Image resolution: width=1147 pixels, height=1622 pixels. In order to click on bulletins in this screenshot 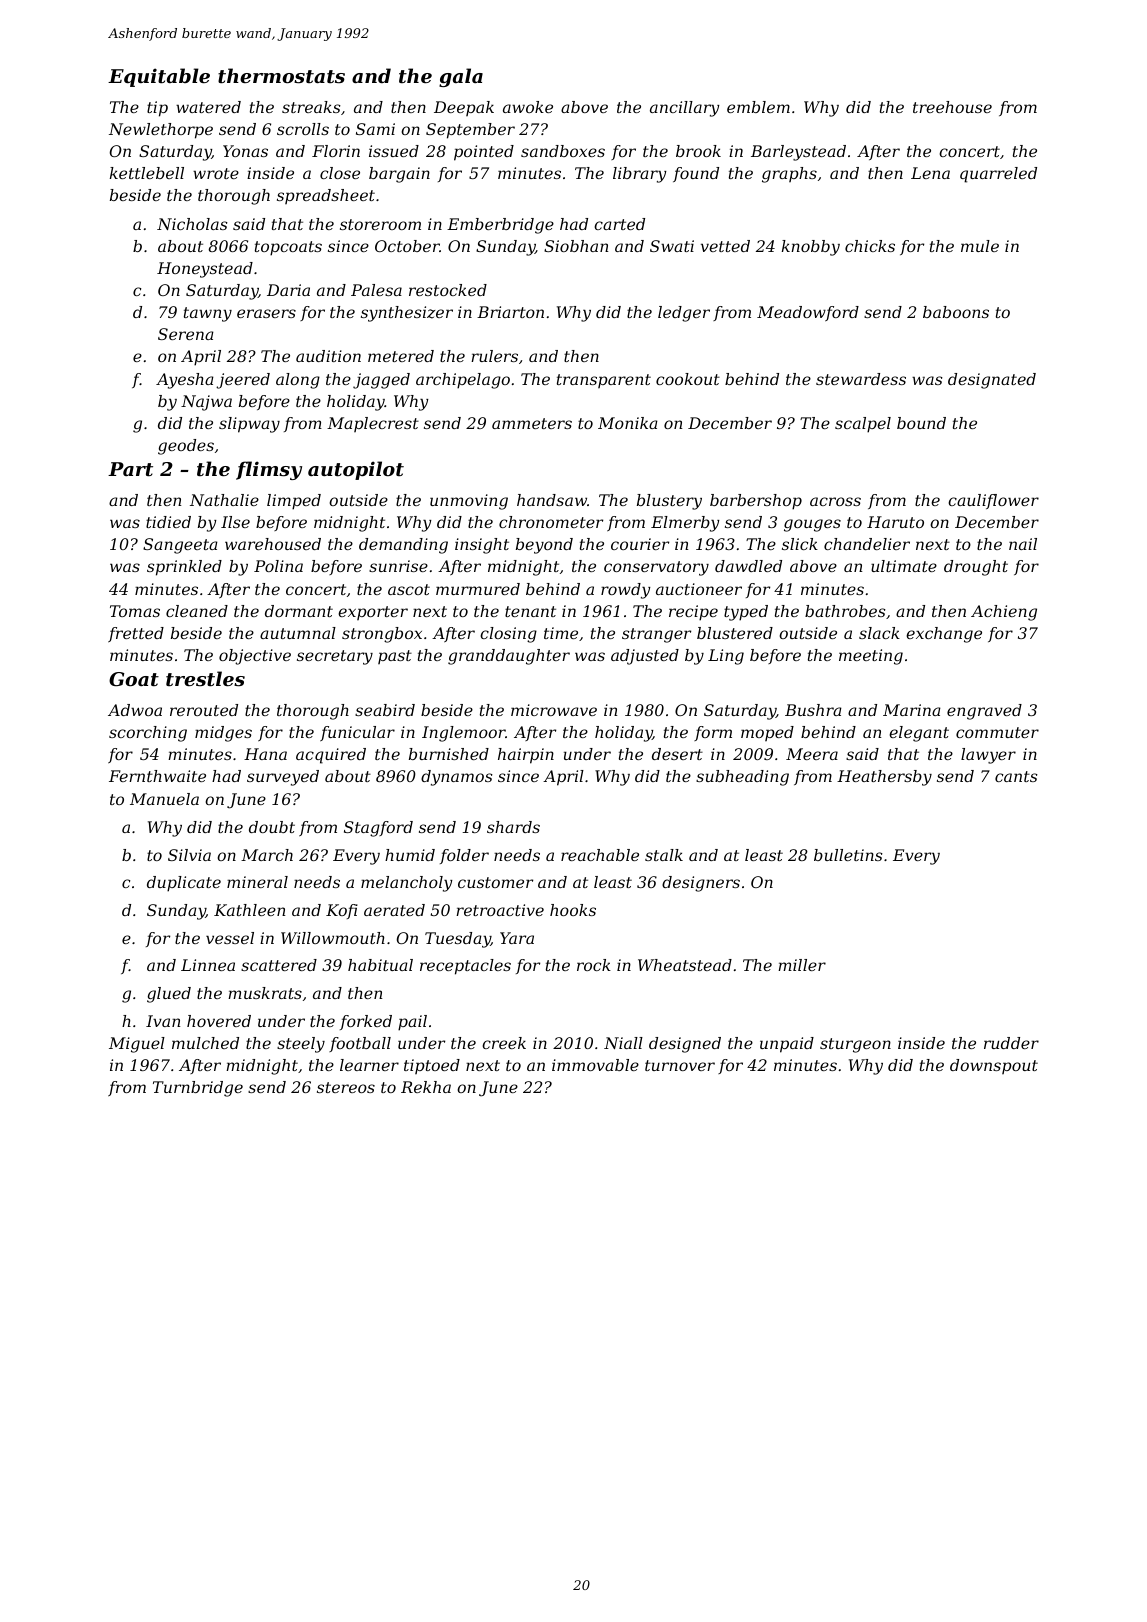, I will do `click(848, 855)`.
